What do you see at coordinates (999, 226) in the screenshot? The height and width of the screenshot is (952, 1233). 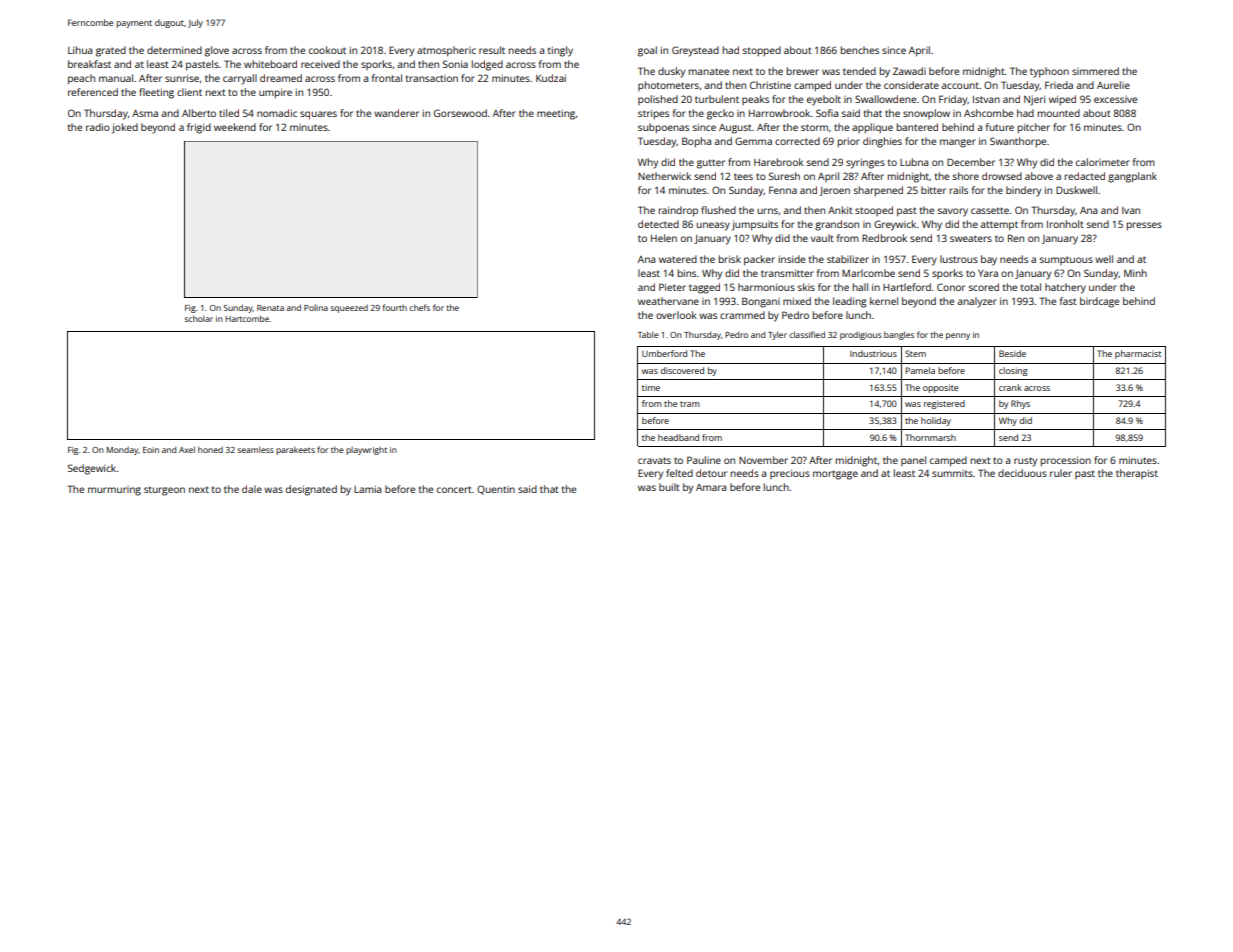 I see `attempt` at bounding box center [999, 226].
